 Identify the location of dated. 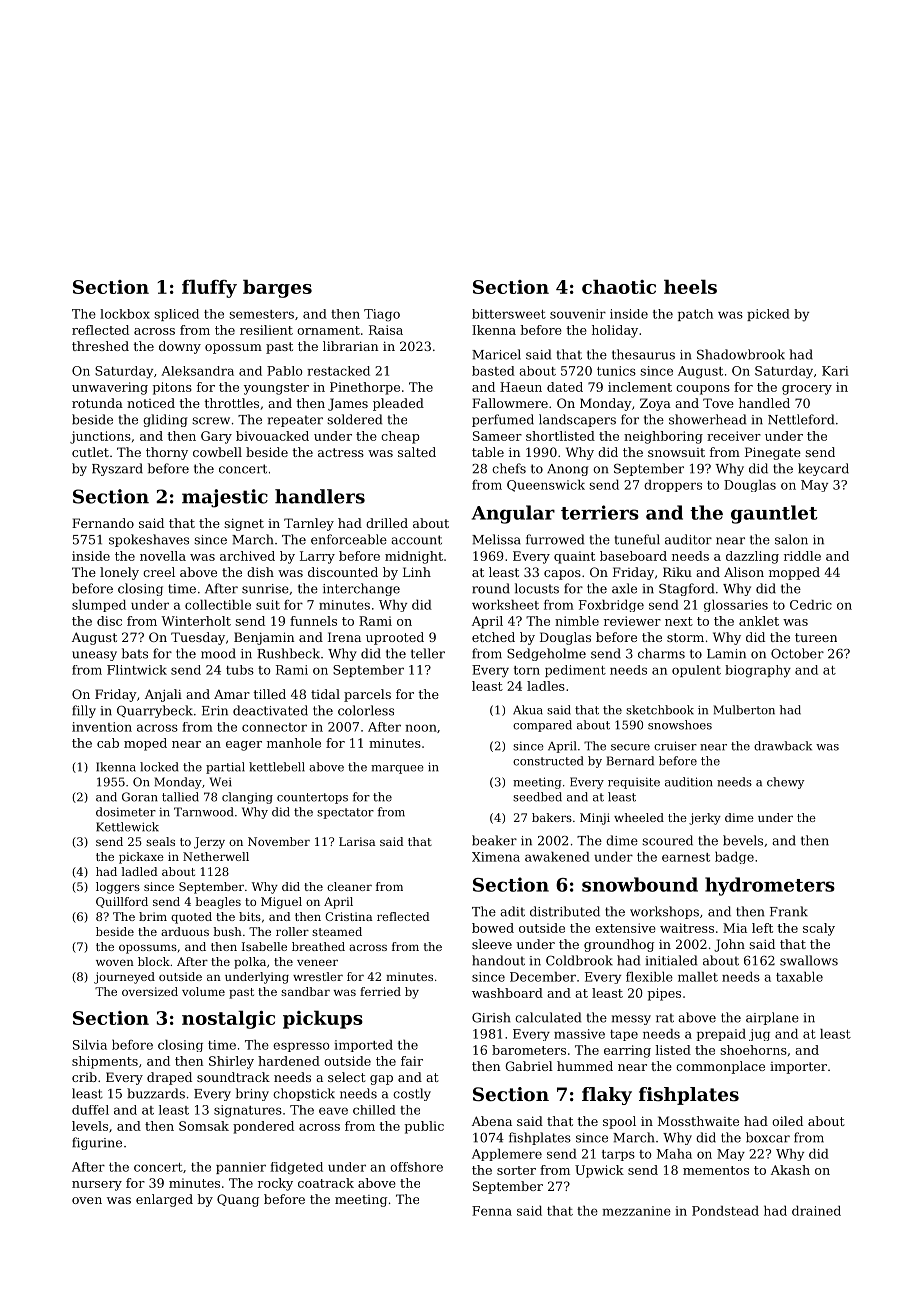
(565, 387).
